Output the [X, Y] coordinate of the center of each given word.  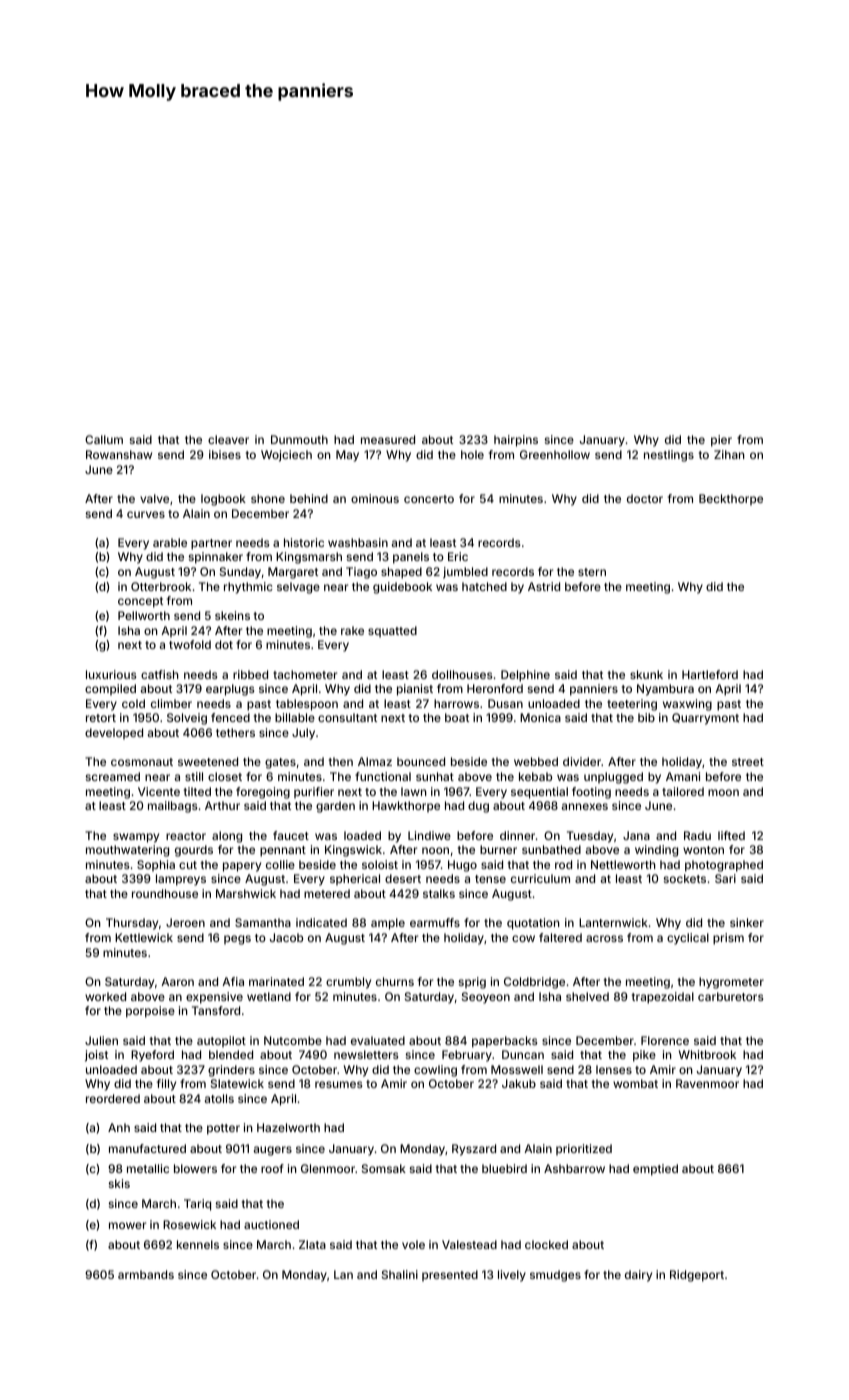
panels [411, 558]
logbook [223, 500]
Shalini [400, 1274]
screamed [113, 776]
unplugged [613, 778]
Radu [697, 835]
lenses [614, 1069]
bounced [421, 761]
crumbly [348, 983]
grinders [231, 1071]
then [341, 761]
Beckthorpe [731, 500]
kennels [198, 1244]
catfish [160, 674]
